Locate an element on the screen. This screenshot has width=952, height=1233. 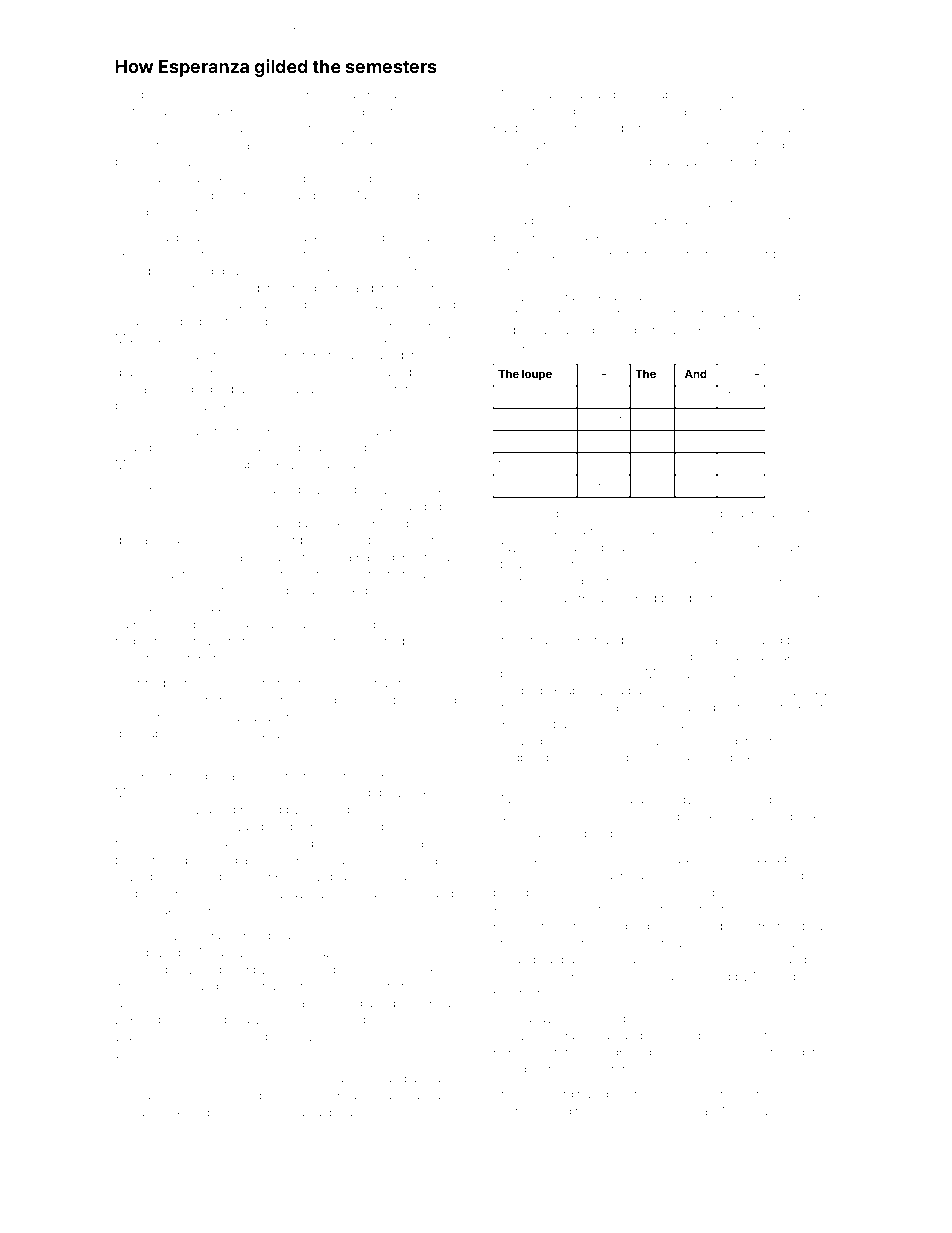
knitted is located at coordinates (511, 909).
